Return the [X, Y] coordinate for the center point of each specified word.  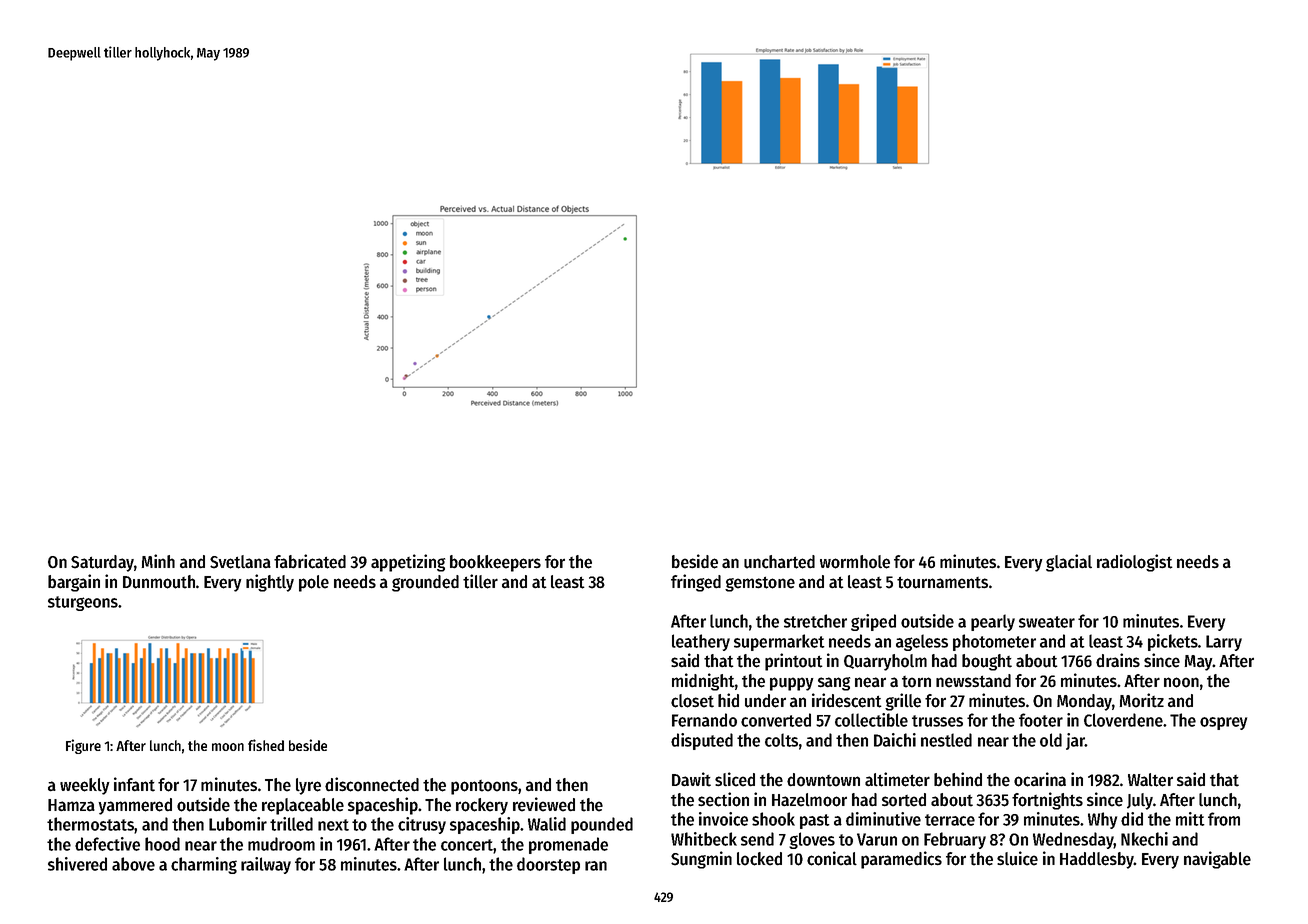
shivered [77, 864]
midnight [703, 682]
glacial [1069, 563]
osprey [1223, 723]
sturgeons [83, 603]
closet [692, 701]
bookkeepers [495, 563]
